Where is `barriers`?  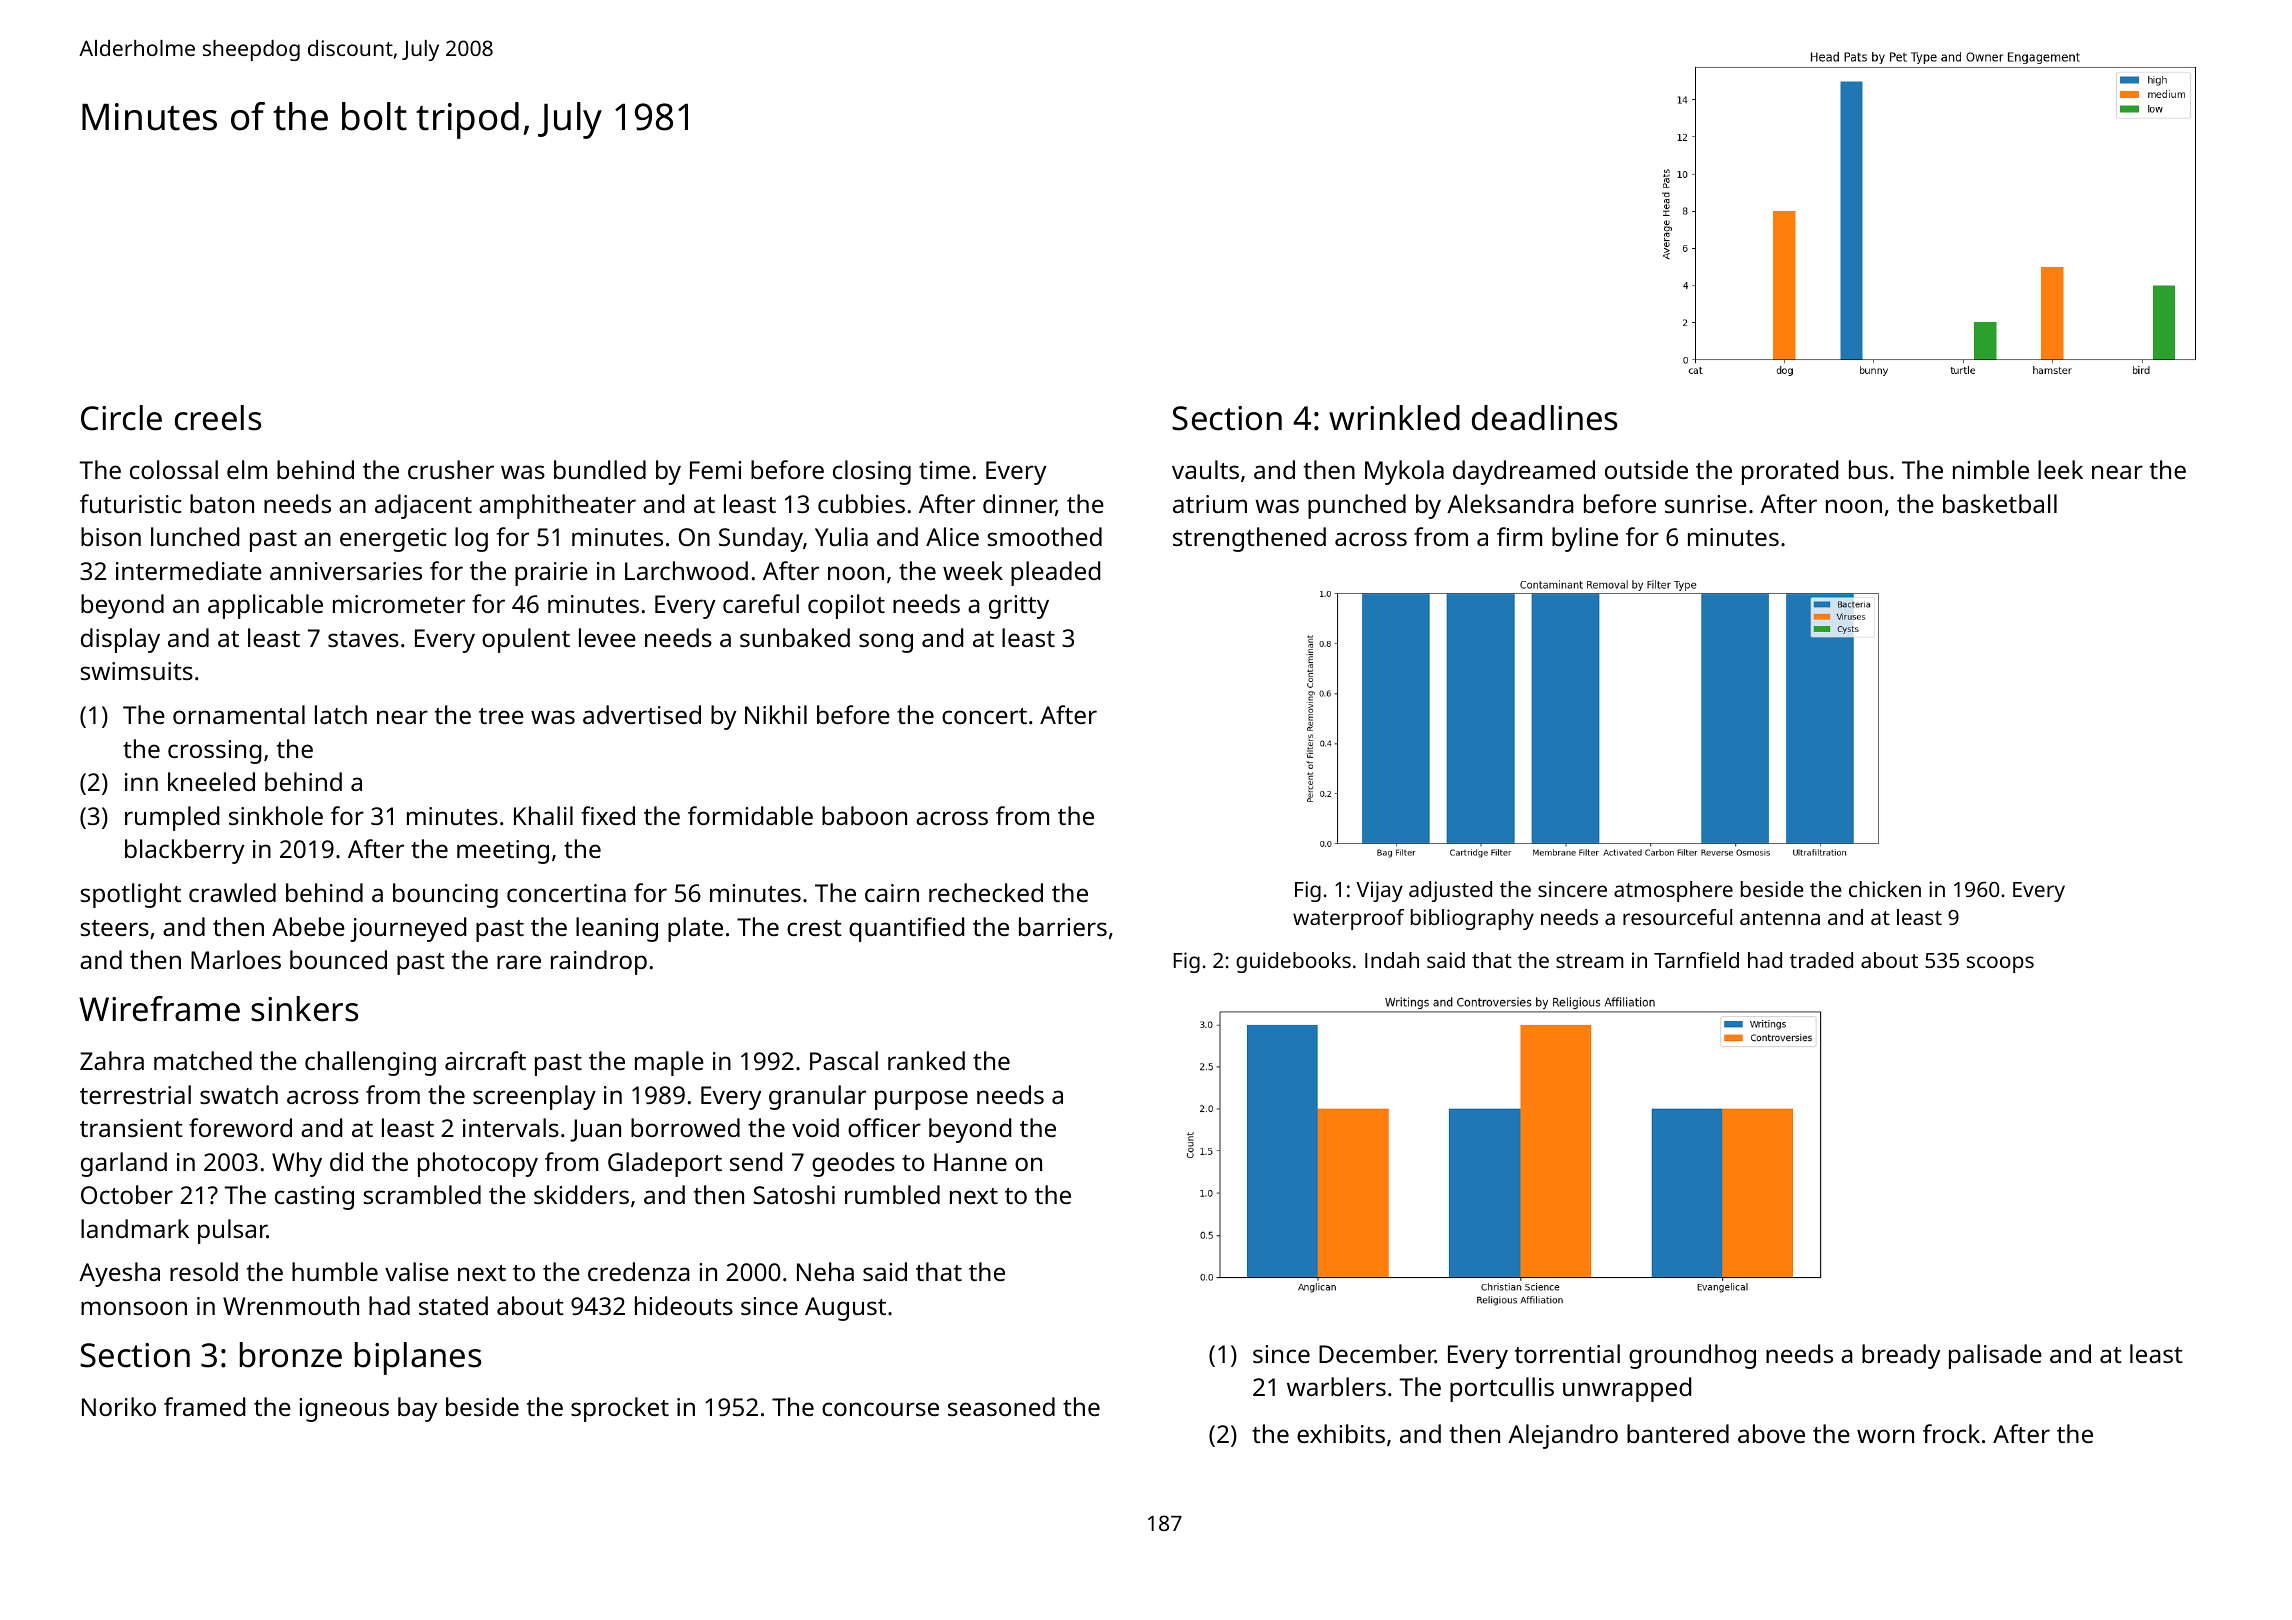 barriers is located at coordinates (1063, 926).
